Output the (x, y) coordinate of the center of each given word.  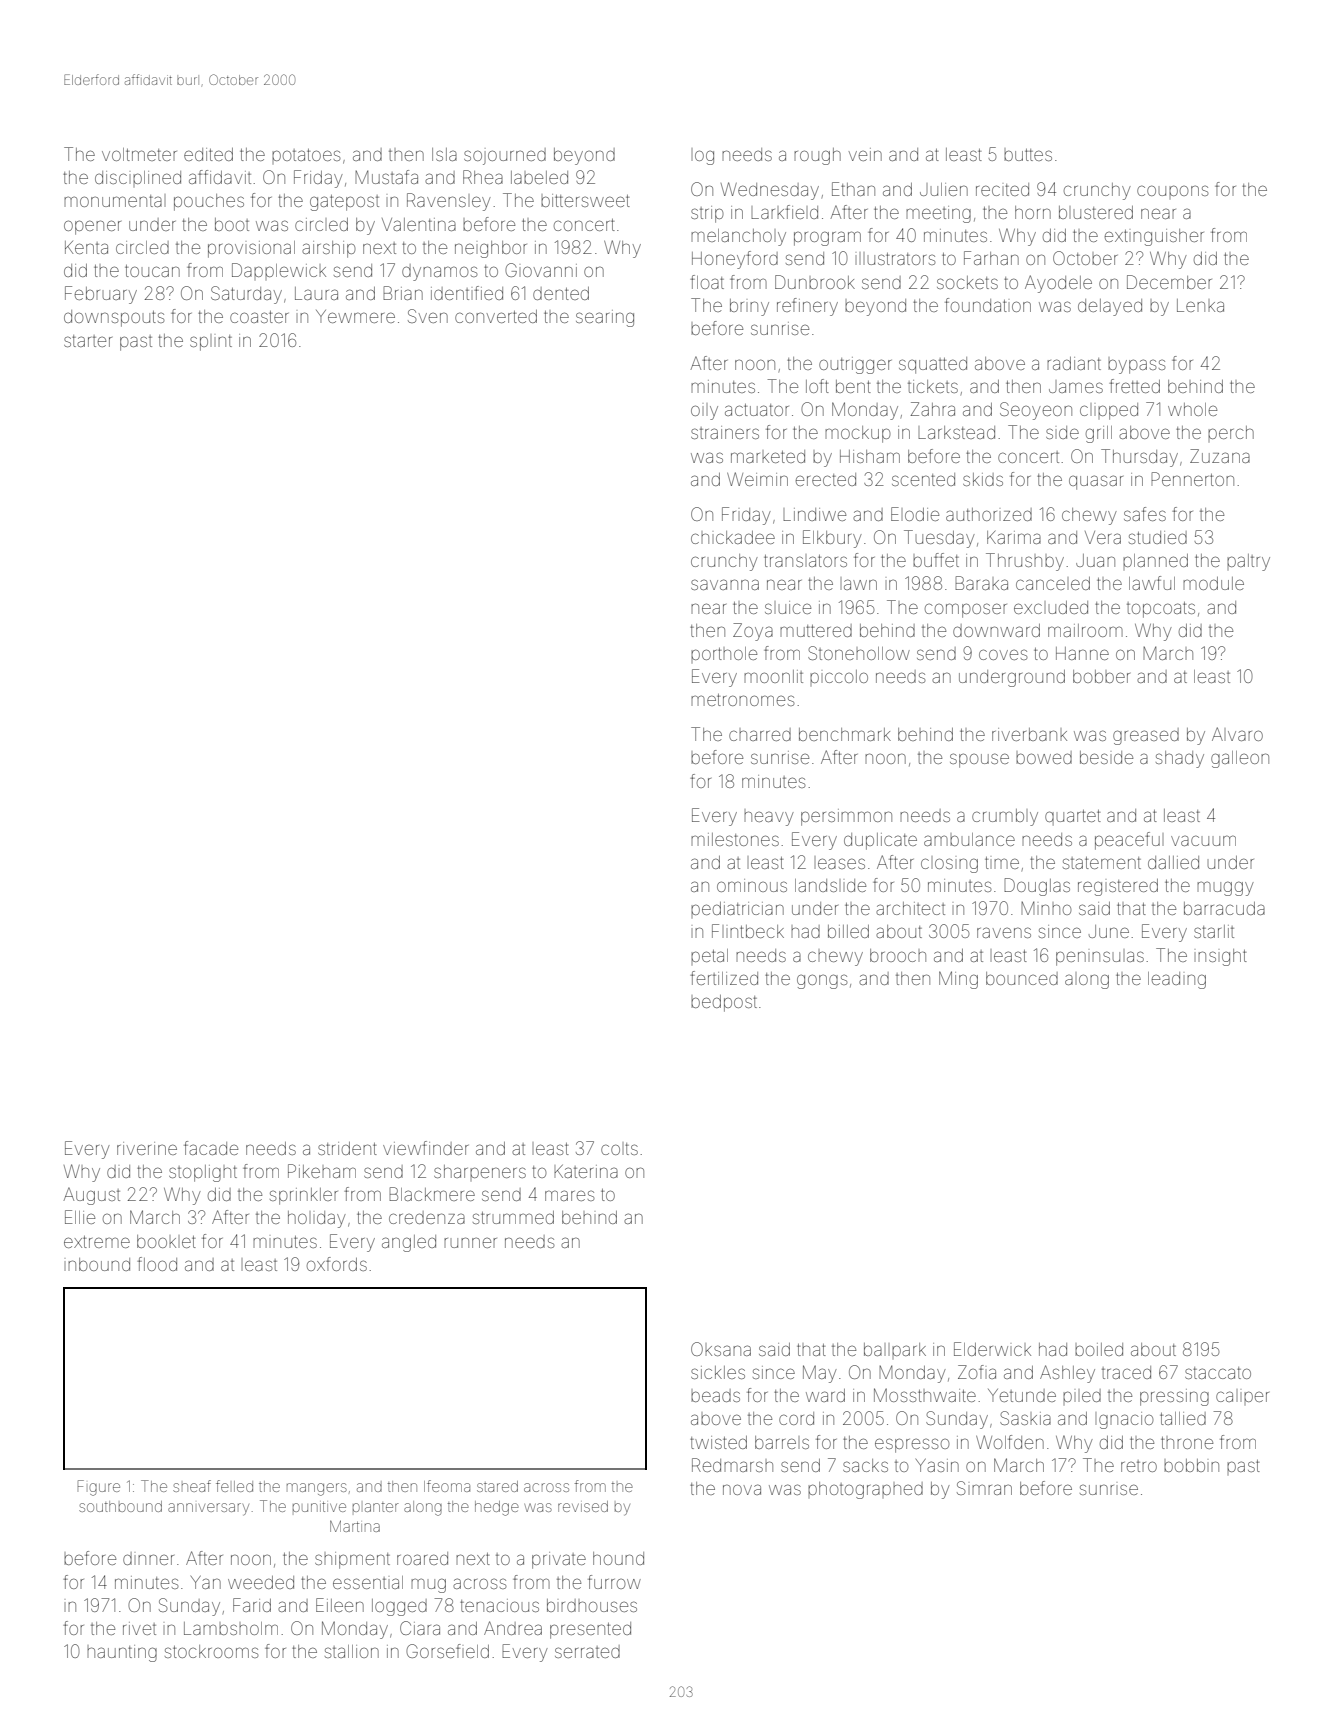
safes (1145, 514)
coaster (259, 317)
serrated (587, 1651)
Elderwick (992, 1349)
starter (88, 341)
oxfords (337, 1264)
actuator (757, 410)
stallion (352, 1651)
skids (983, 479)
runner (470, 1242)
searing (605, 318)
